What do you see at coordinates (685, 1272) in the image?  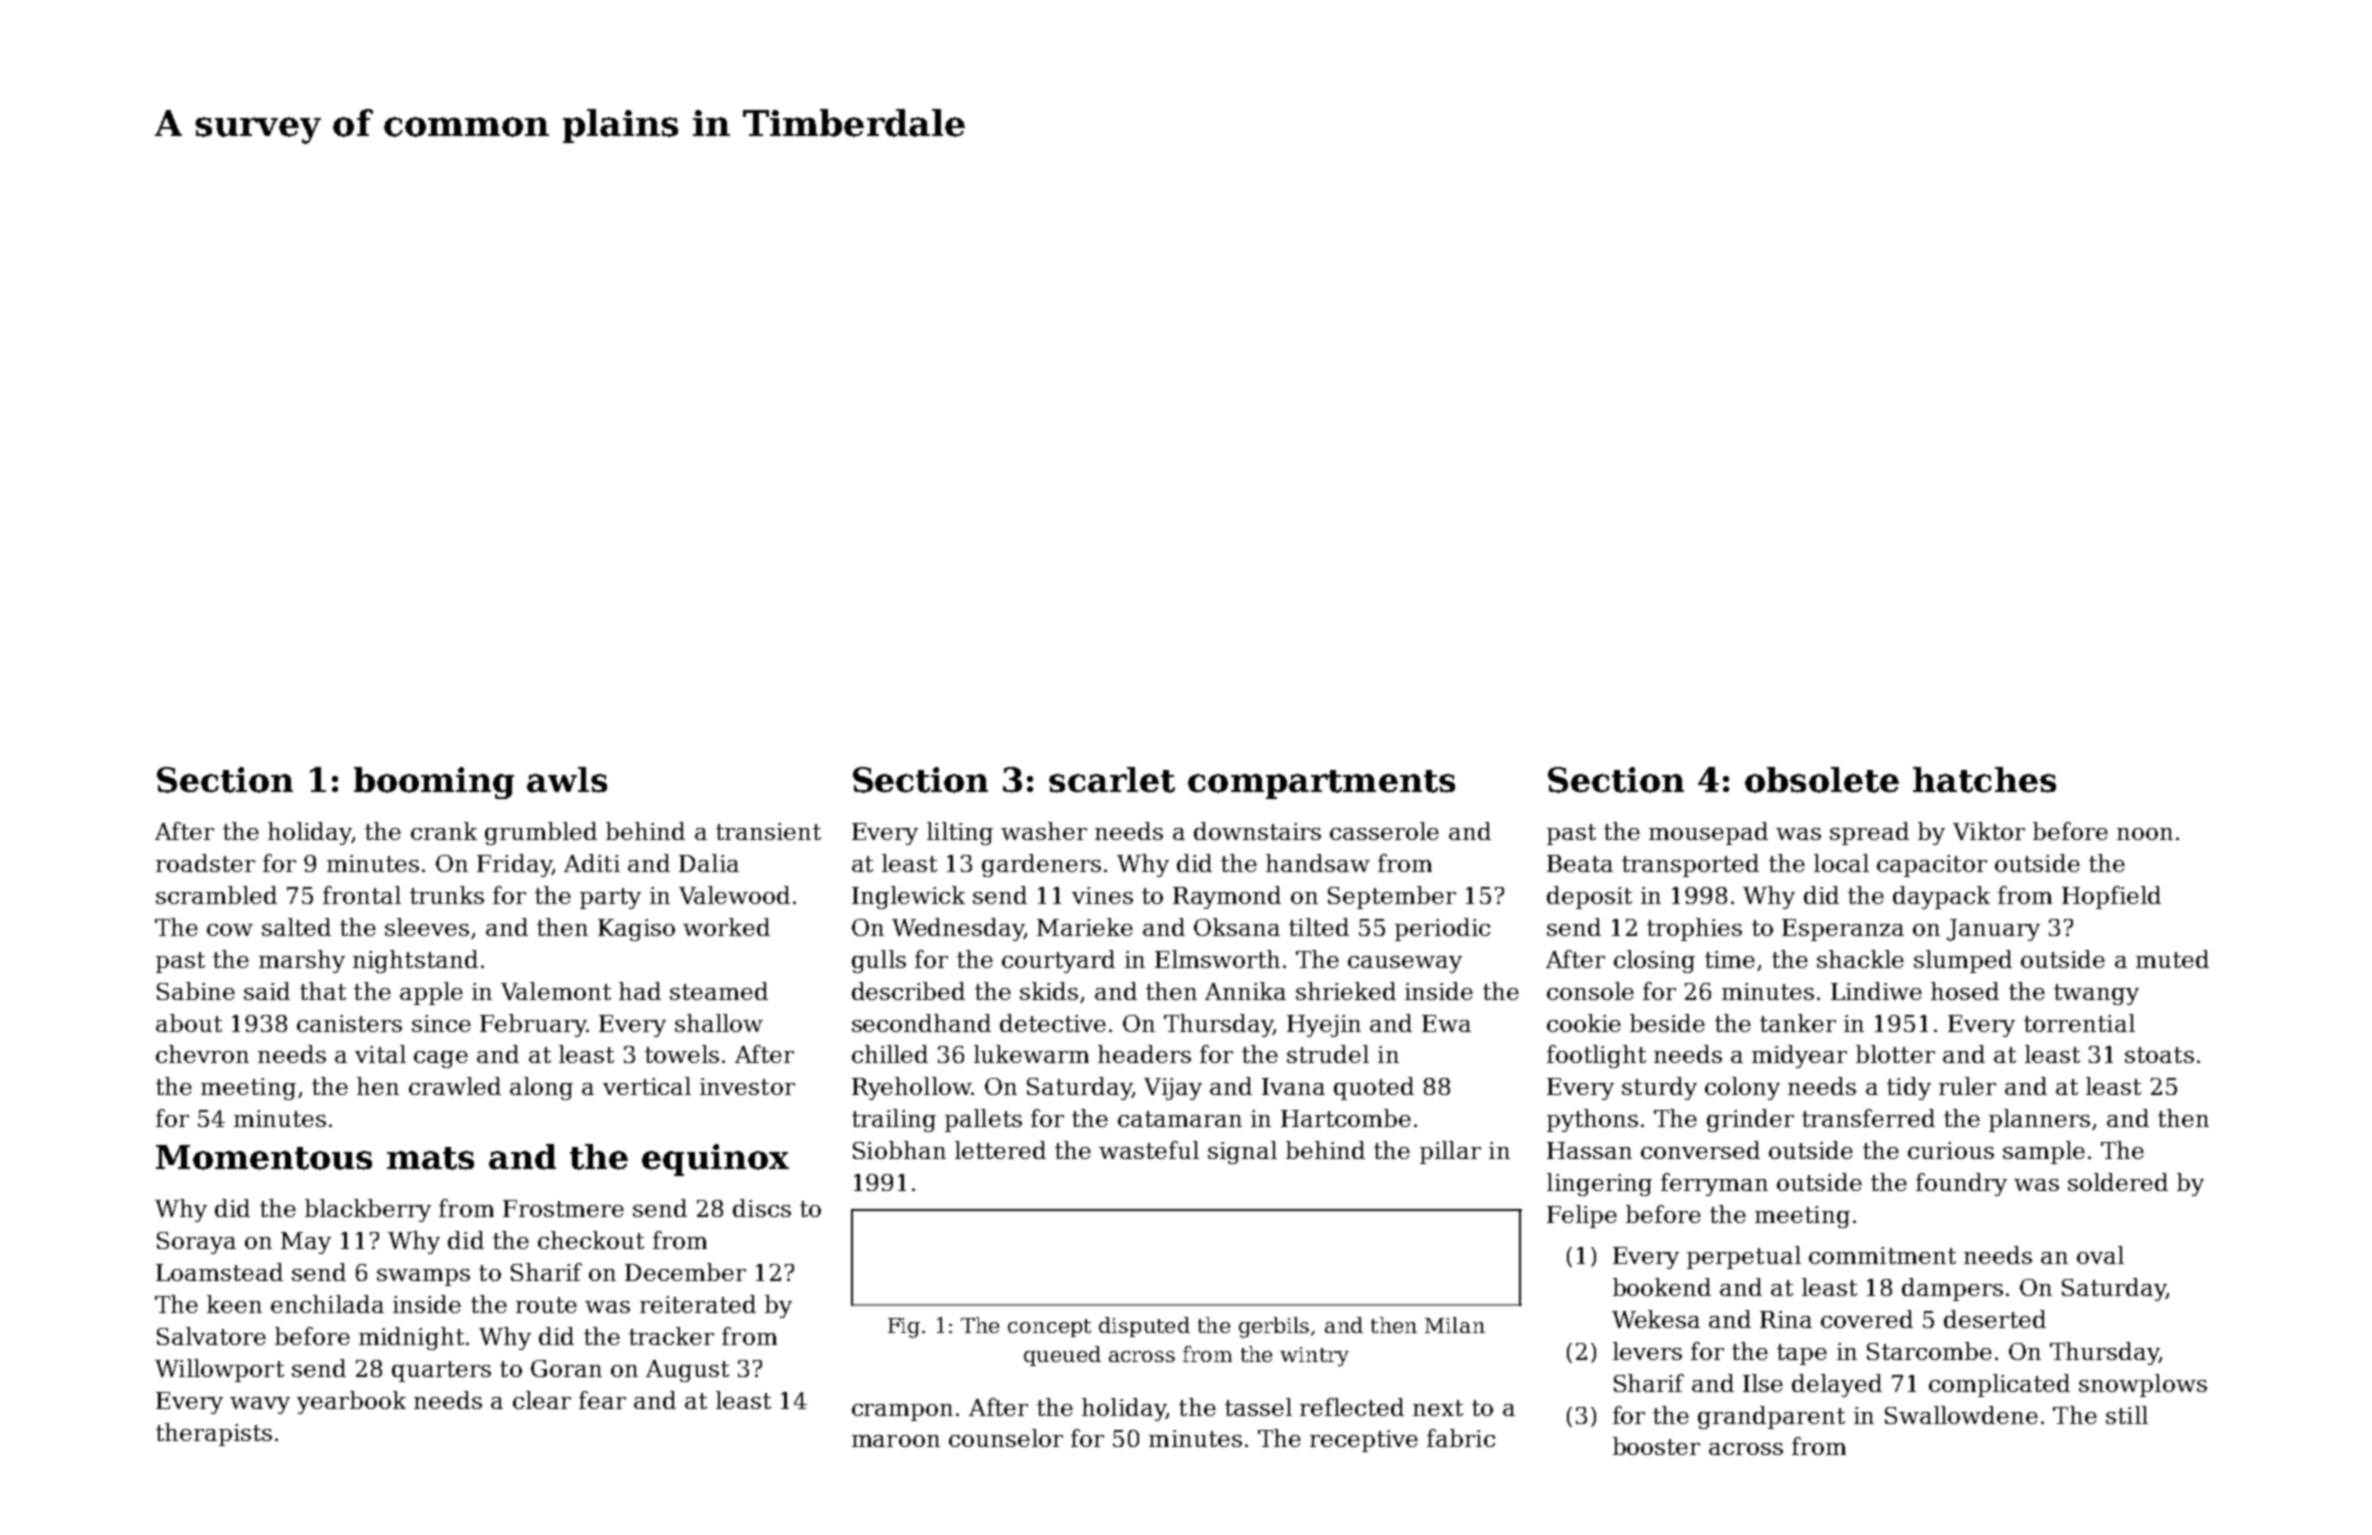 I see `December` at bounding box center [685, 1272].
